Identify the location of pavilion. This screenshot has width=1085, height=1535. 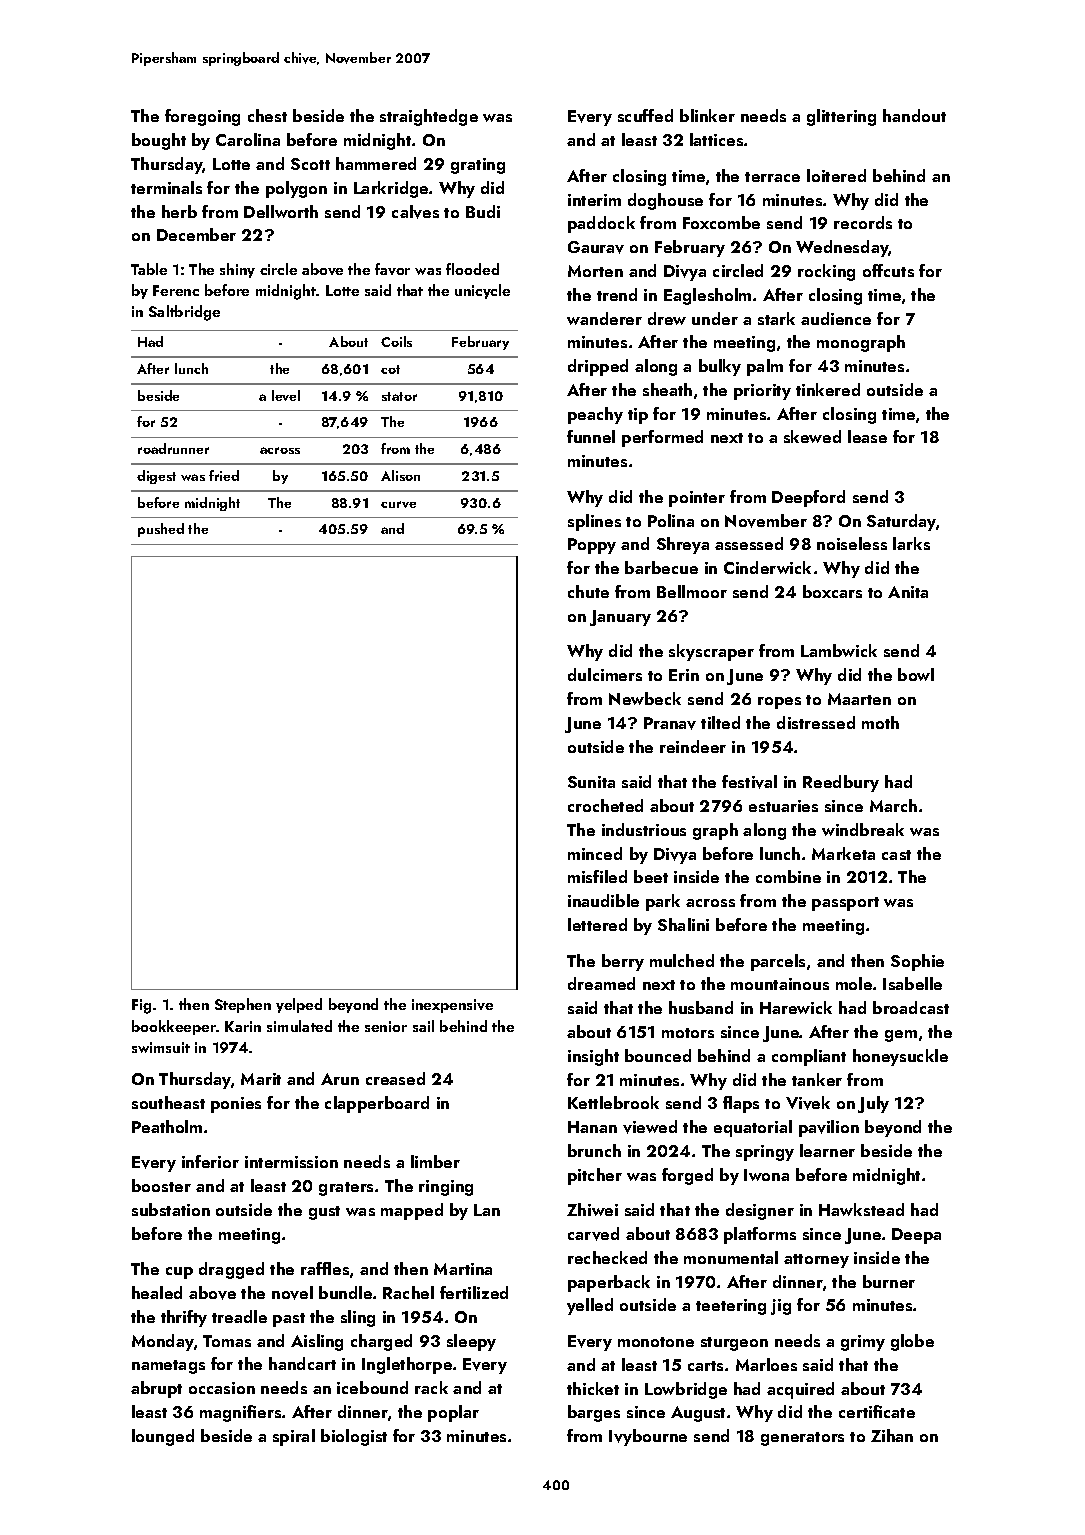
(829, 1128).
